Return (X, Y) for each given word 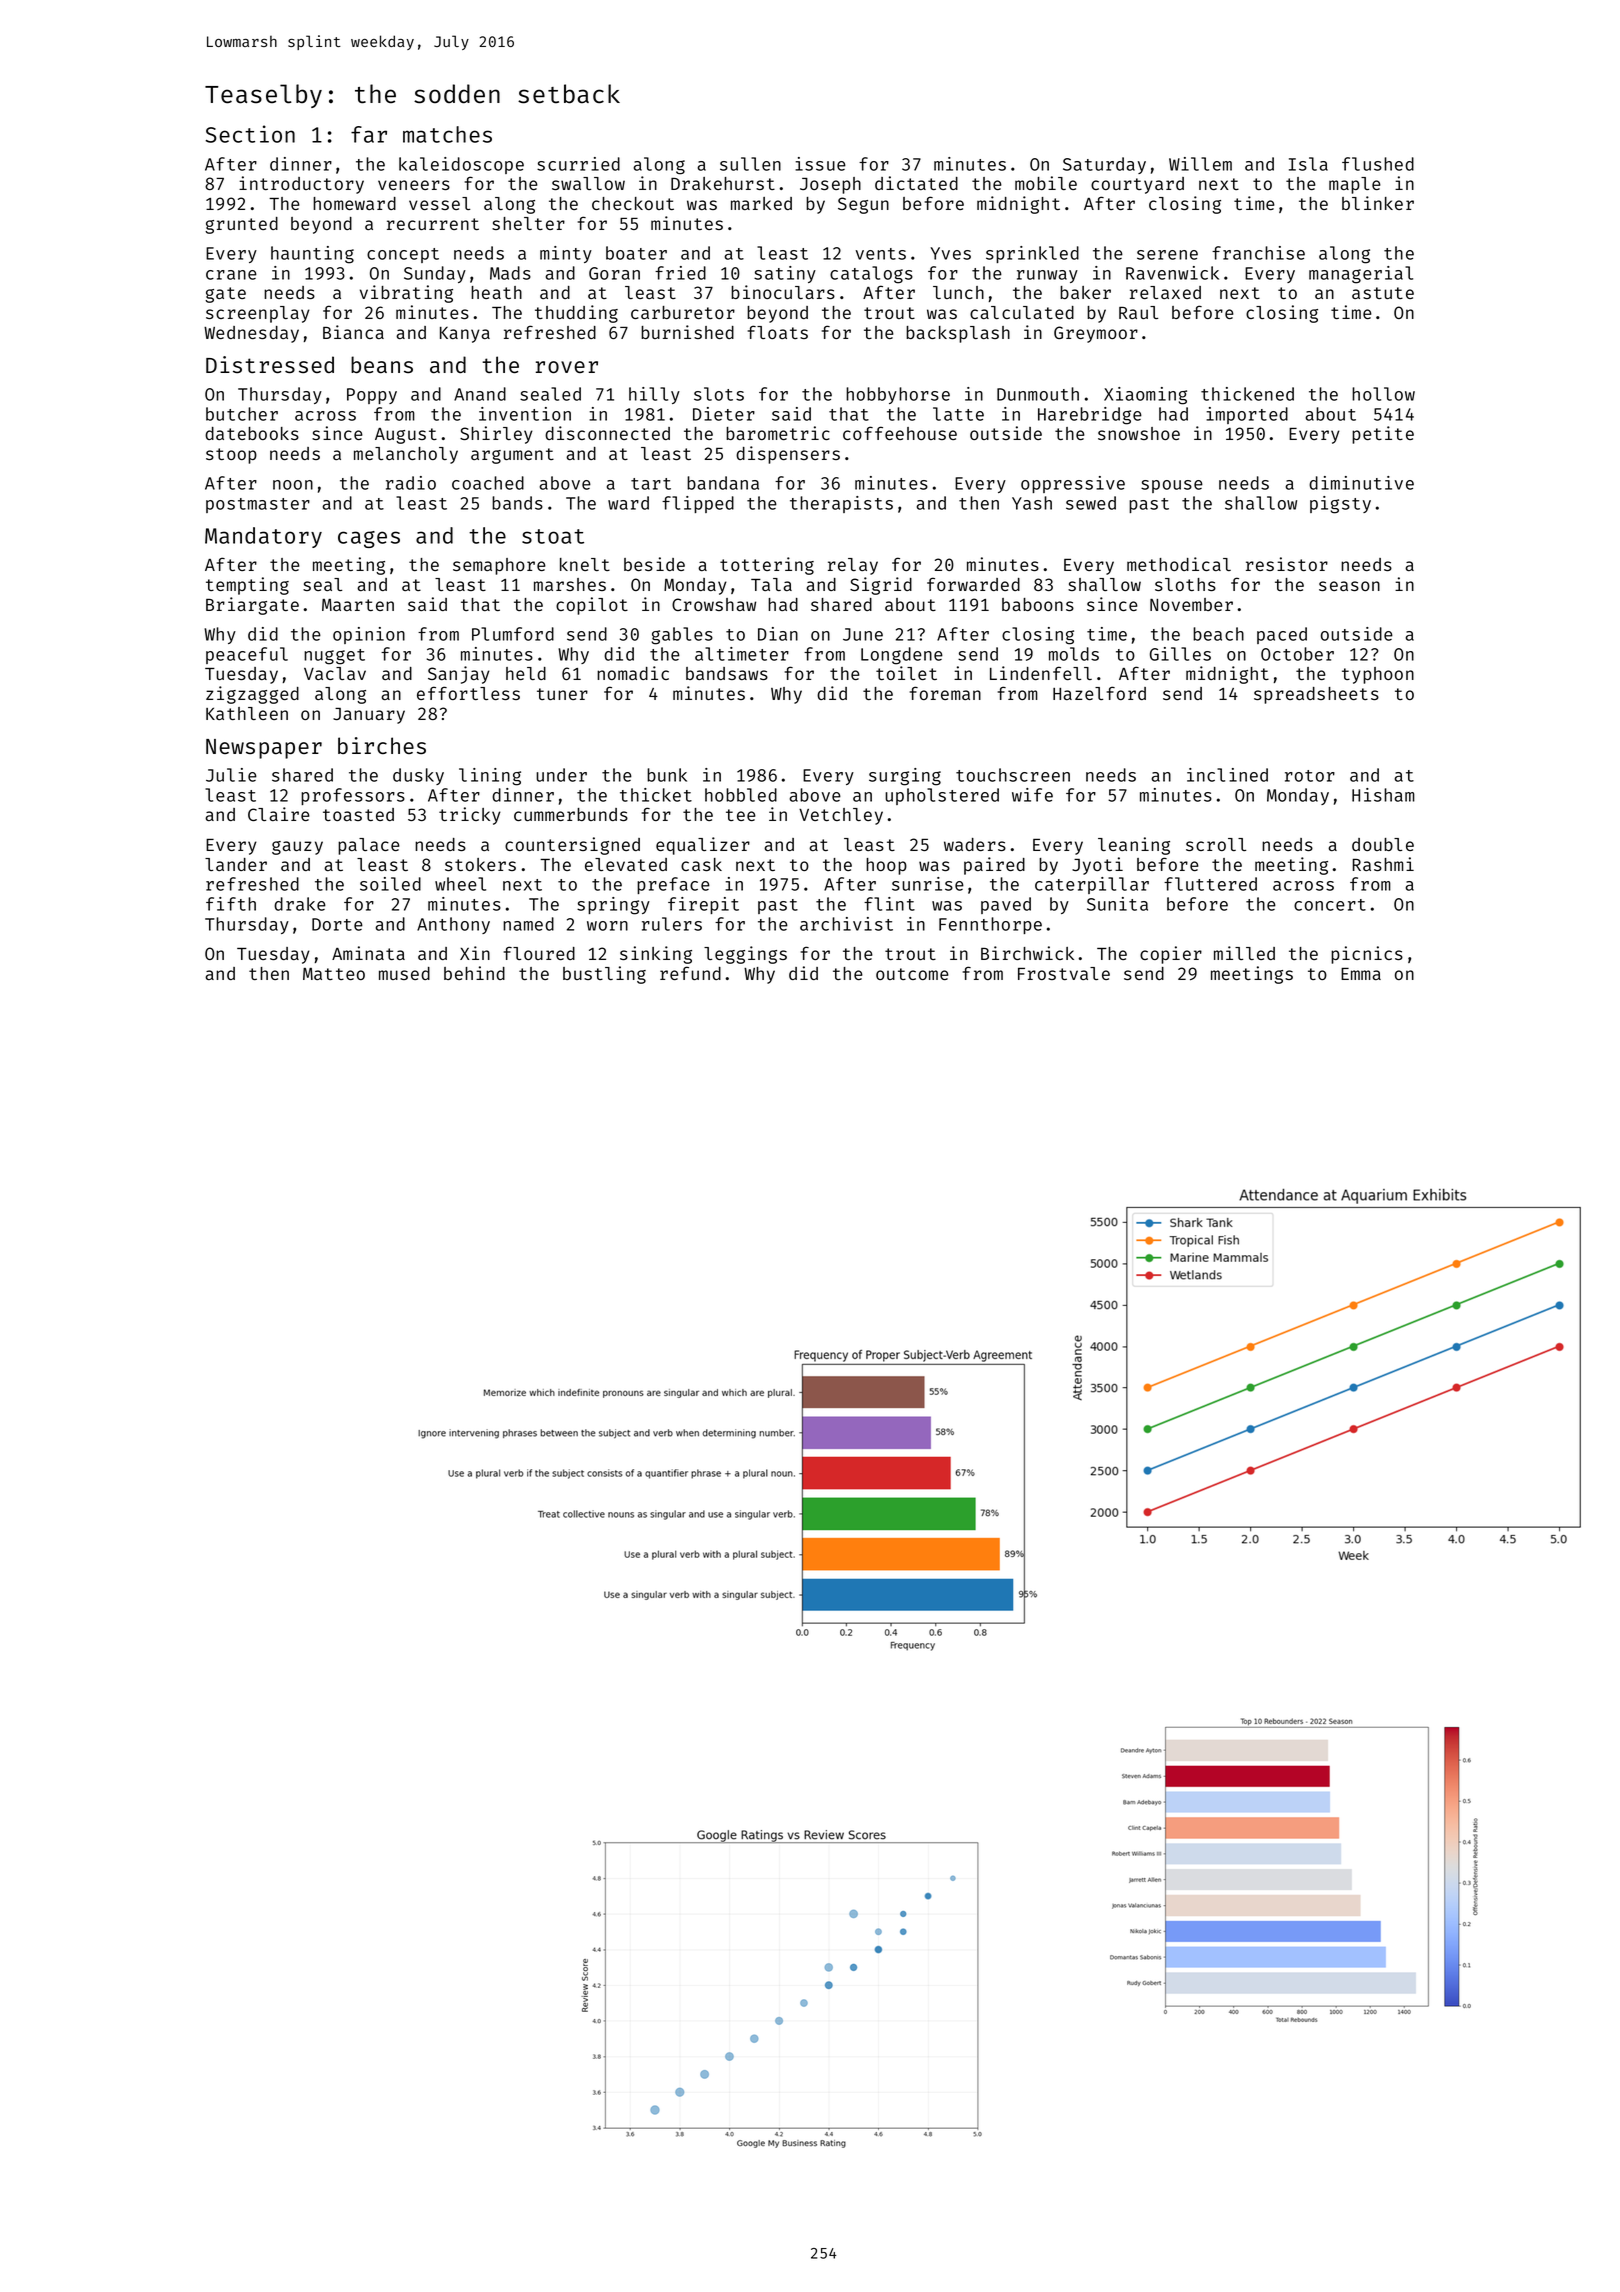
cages (369, 539)
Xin (475, 953)
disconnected (607, 433)
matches (447, 134)
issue (820, 164)
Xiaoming (1145, 396)
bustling (604, 975)
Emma (1361, 974)
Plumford (513, 634)
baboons (1038, 604)
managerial (1361, 275)
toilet (906, 673)
